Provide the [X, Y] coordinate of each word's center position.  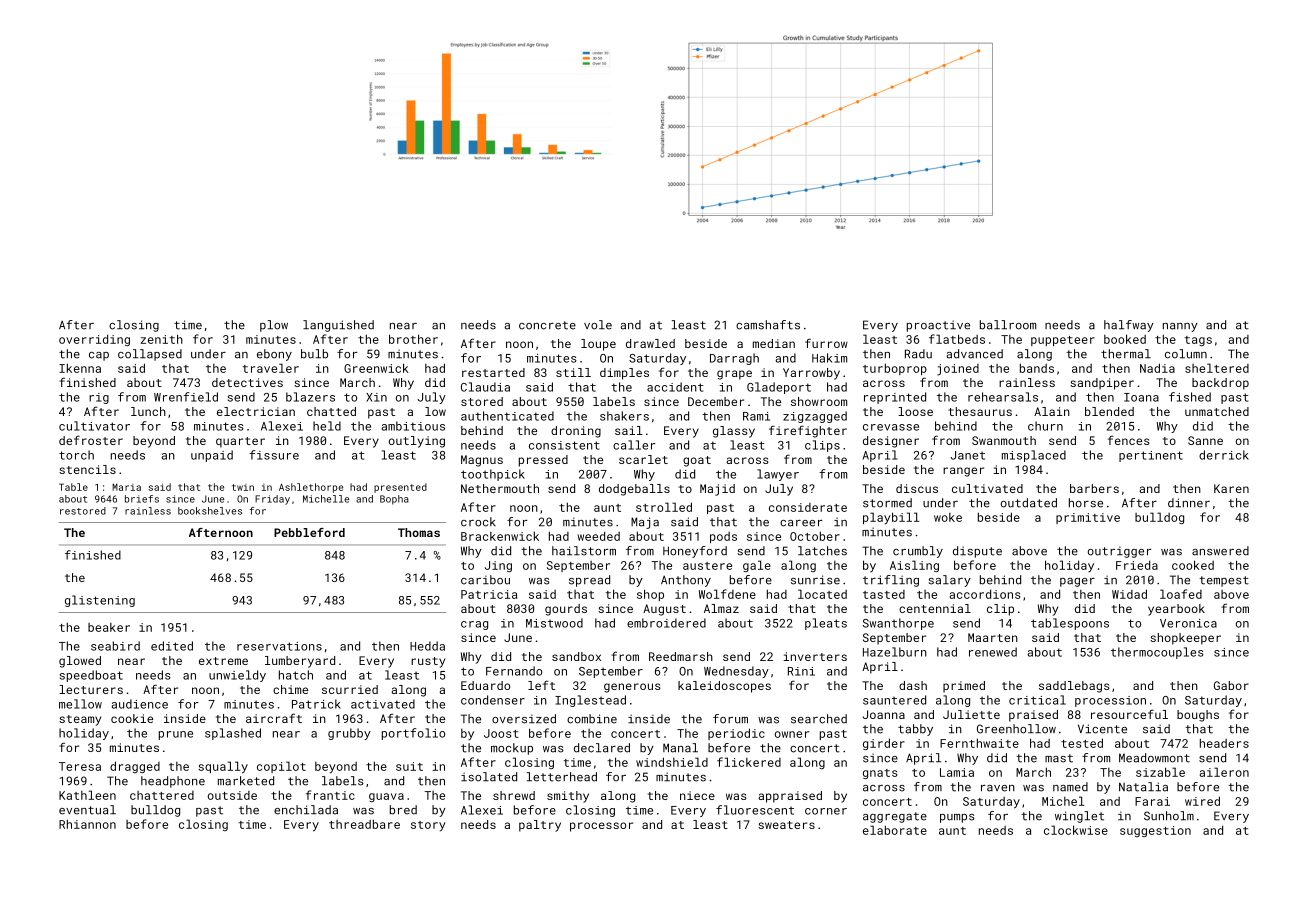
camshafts [768, 325]
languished [338, 326]
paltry [540, 826]
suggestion [1155, 831]
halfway [1129, 326]
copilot [281, 767]
